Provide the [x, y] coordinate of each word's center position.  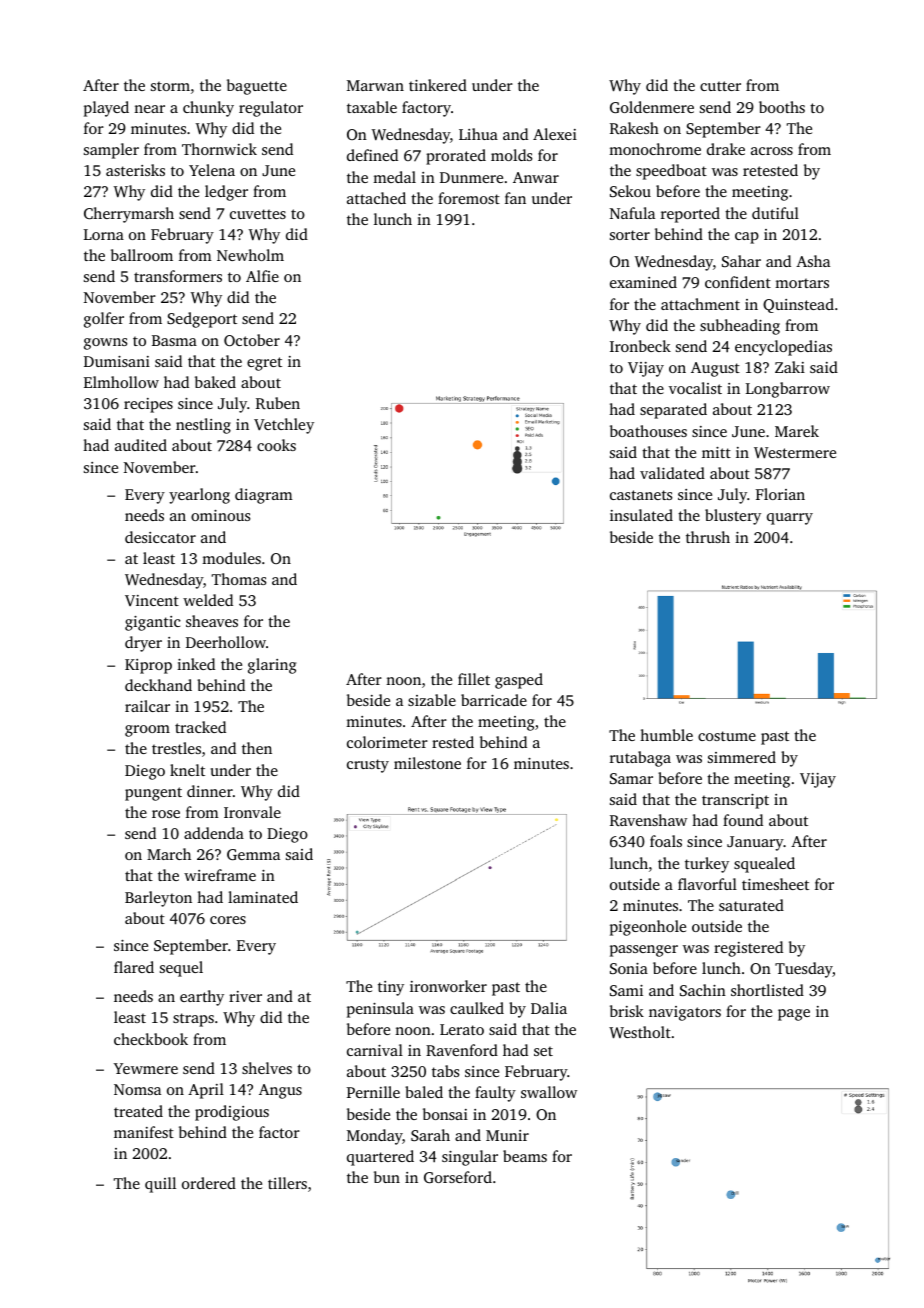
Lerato [462, 1029]
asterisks [135, 170]
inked [196, 664]
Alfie [262, 276]
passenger [644, 951]
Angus [280, 1091]
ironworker [448, 986]
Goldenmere [652, 107]
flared [134, 967]
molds [511, 155]
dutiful [775, 213]
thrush [708, 537]
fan [515, 198]
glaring [272, 666]
